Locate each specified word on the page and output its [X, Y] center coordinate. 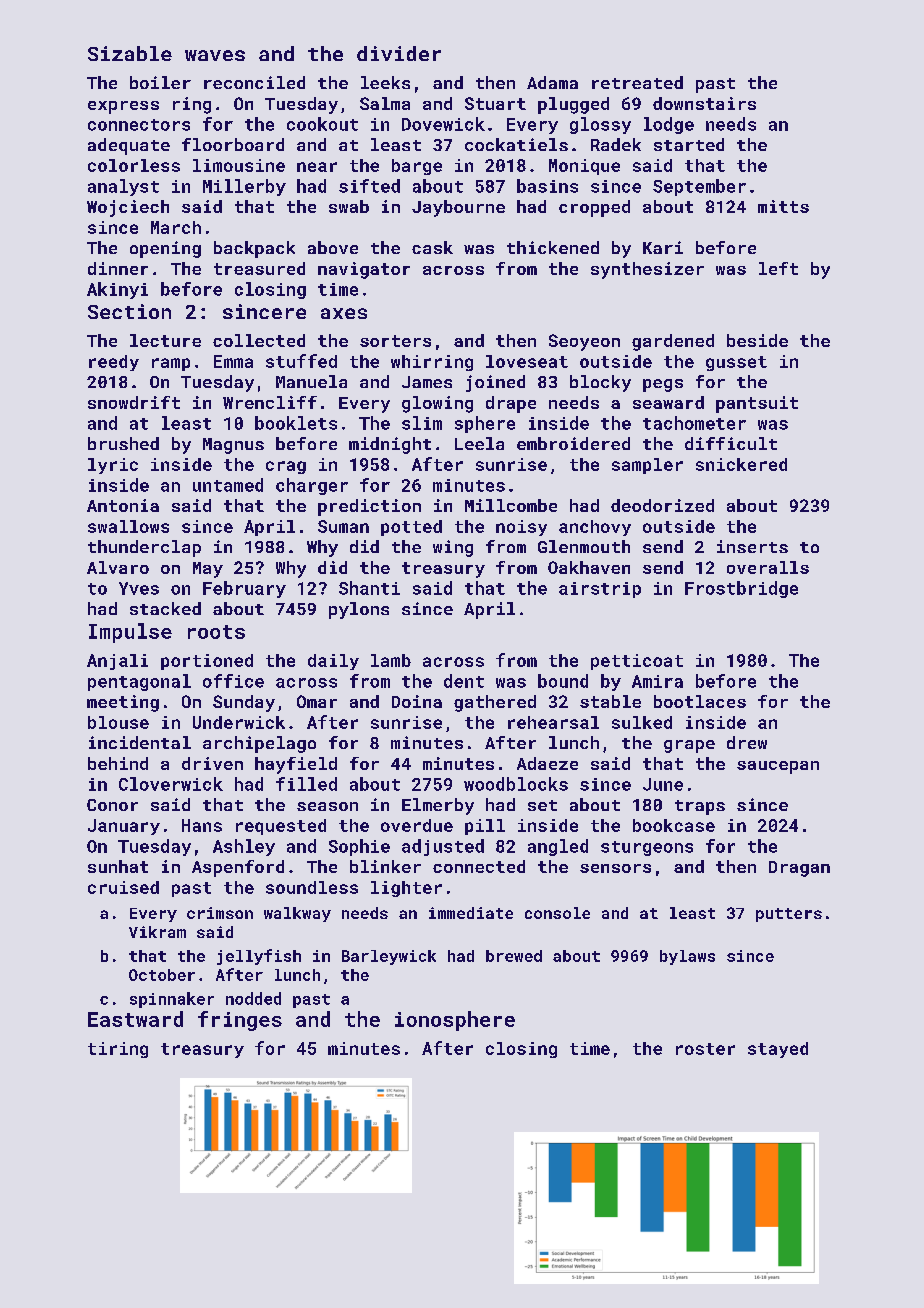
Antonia [123, 505]
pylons [359, 610]
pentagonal [139, 682]
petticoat [637, 662]
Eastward [135, 1019]
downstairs [704, 103]
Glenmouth [584, 546]
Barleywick [389, 957]
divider [399, 53]
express [123, 107]
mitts [783, 206]
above [333, 247]
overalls [768, 567]
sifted [369, 186]
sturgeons [647, 848]
